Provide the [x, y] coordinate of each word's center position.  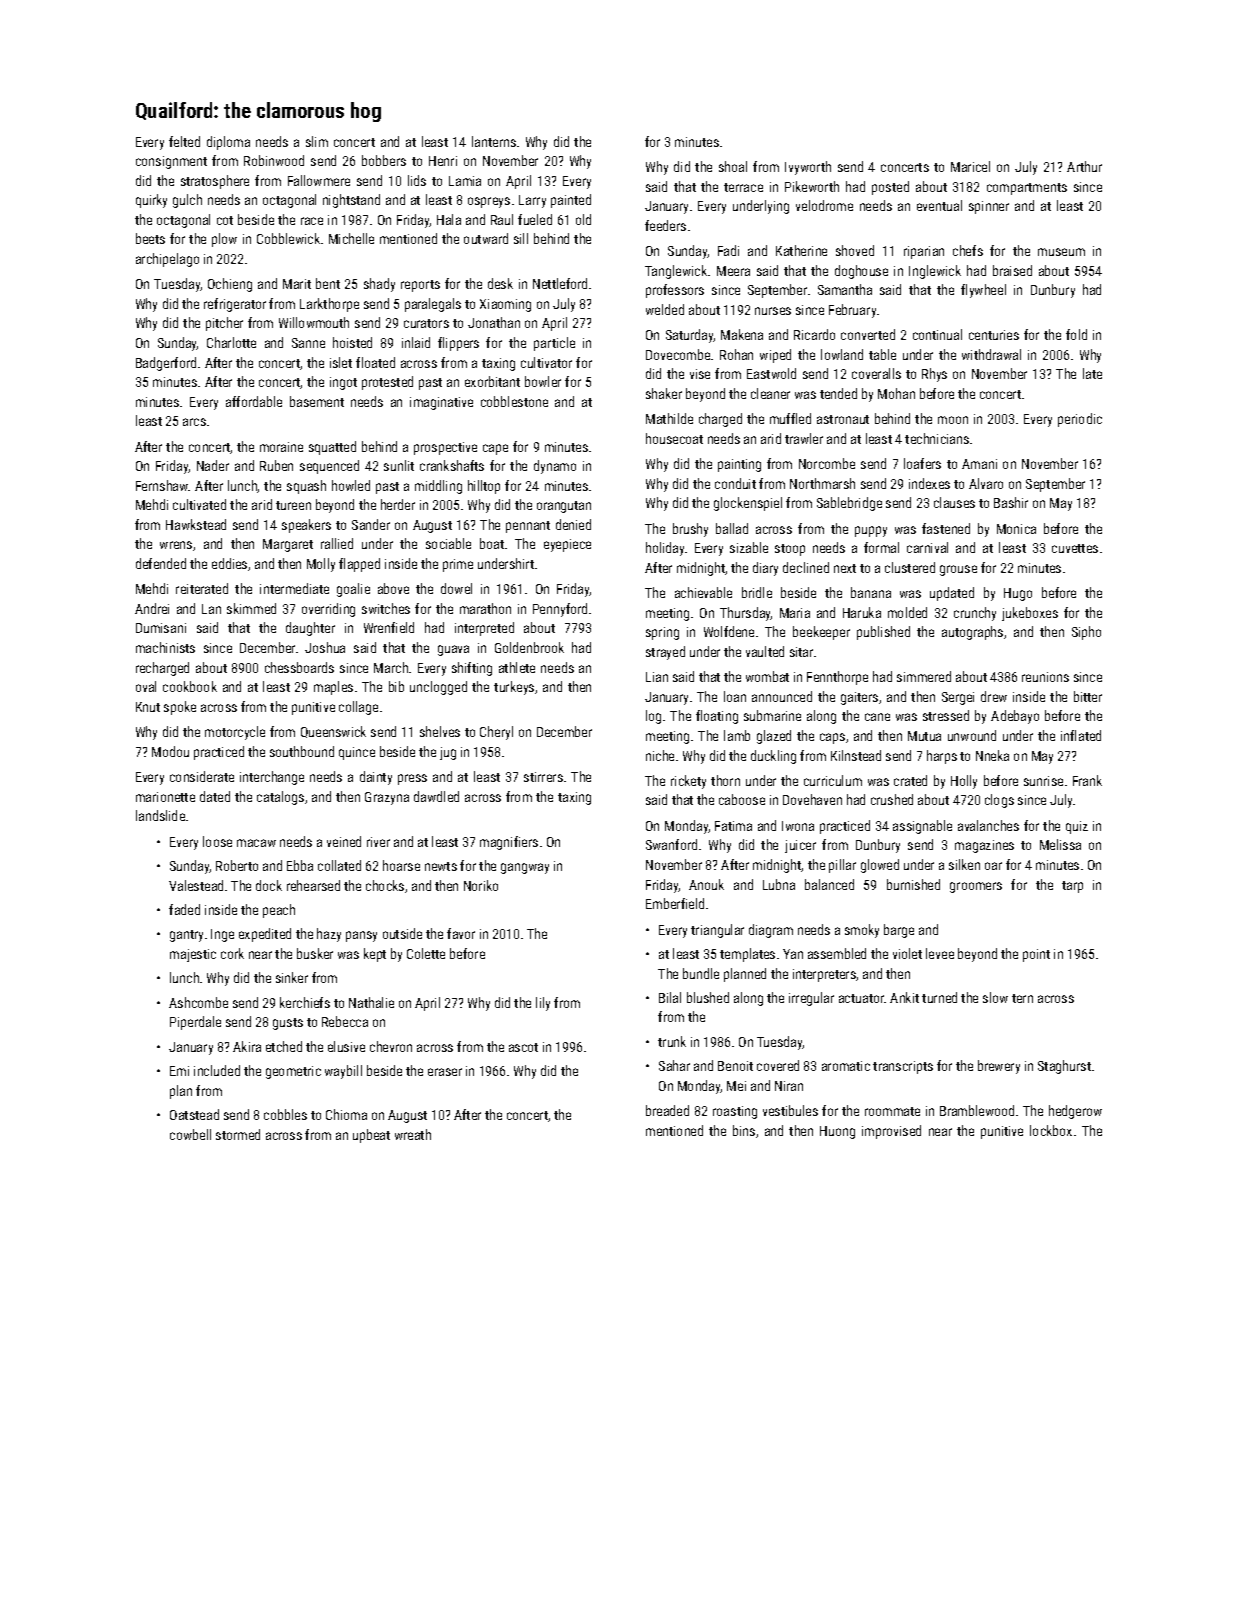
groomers [976, 887]
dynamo [555, 467]
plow [224, 240]
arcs [194, 422]
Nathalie [371, 1002]
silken [964, 864]
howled [351, 485]
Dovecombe [678, 354]
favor [461, 933]
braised [1012, 270]
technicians [937, 438]
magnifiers [509, 843]
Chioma [346, 1114]
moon [953, 420]
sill [521, 238]
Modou [170, 751]
